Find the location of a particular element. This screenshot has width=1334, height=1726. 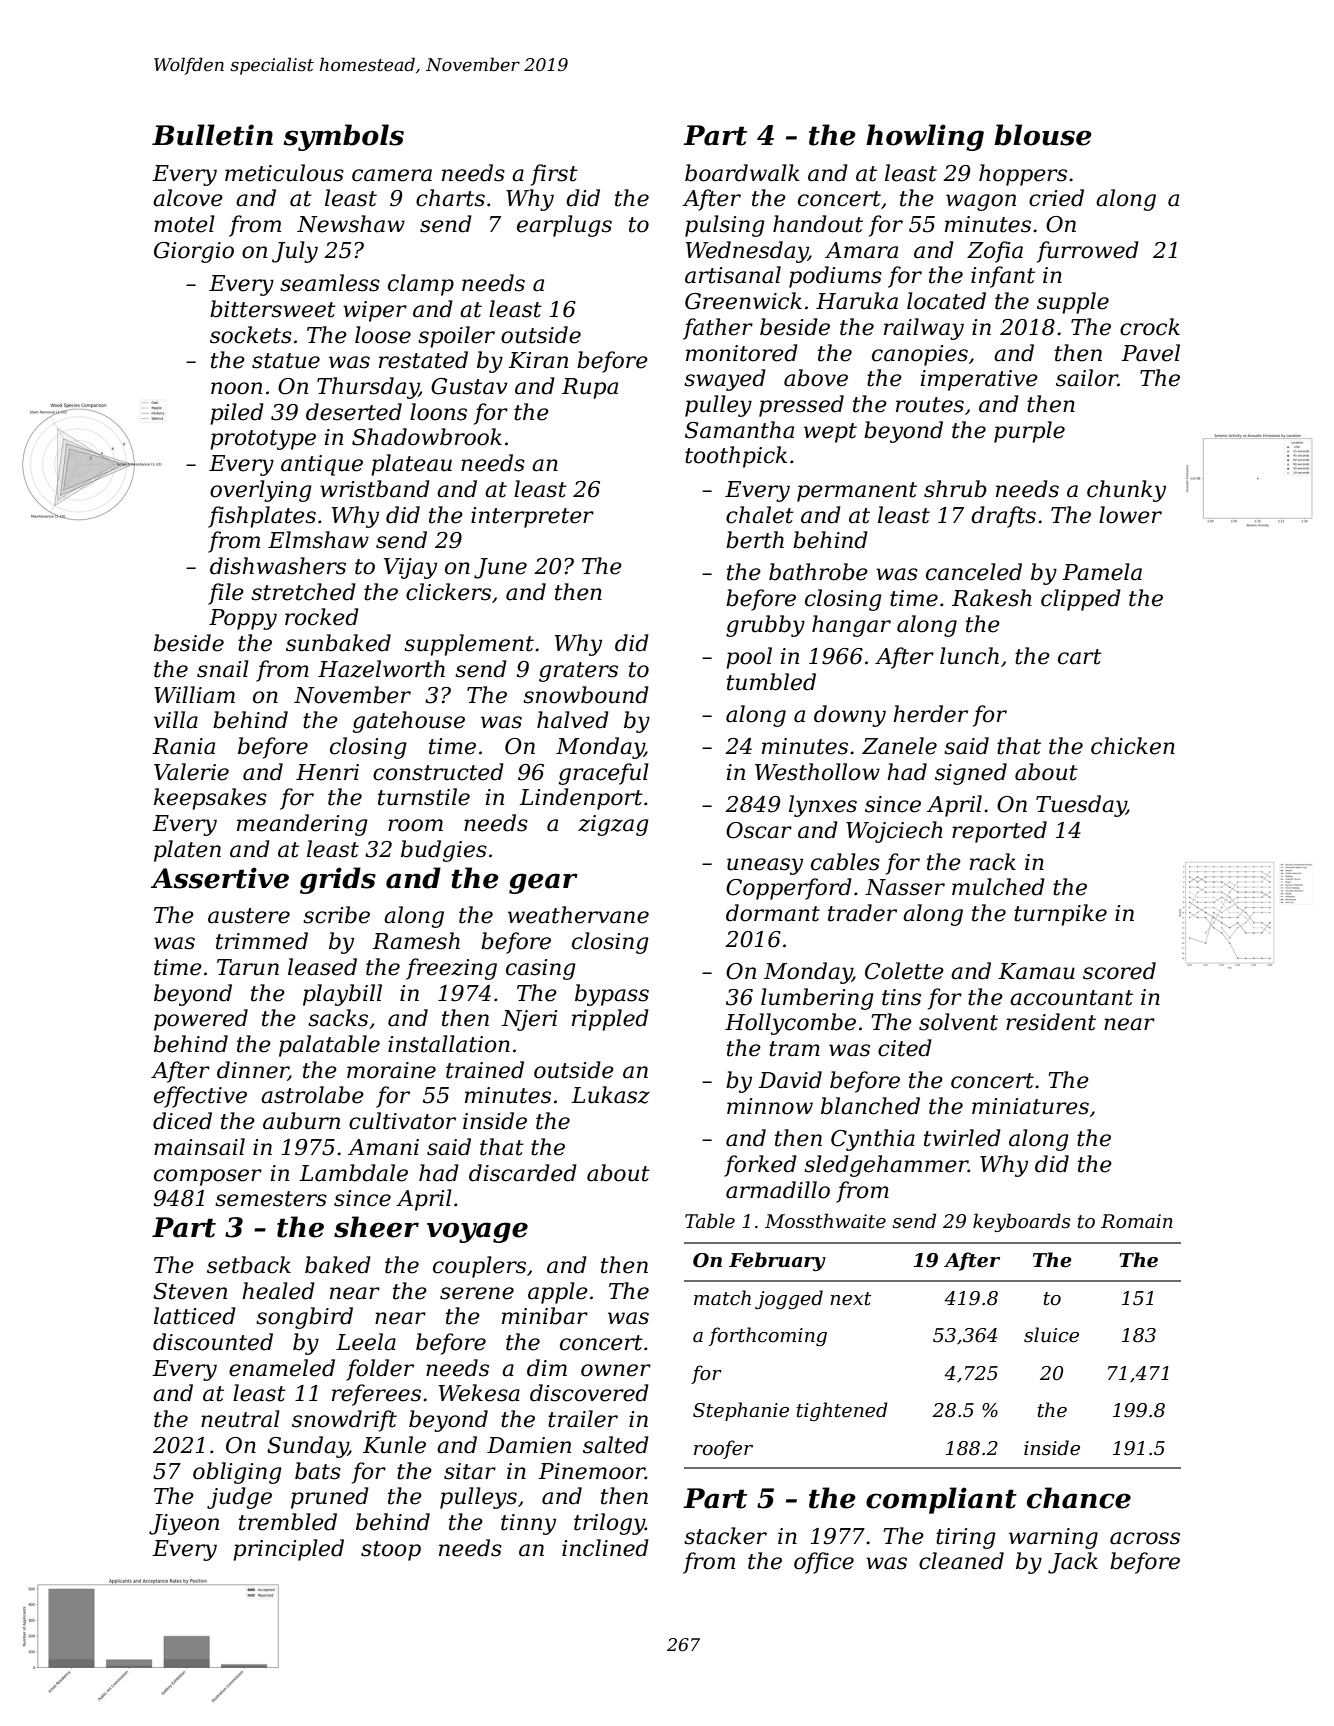

pruned is located at coordinates (330, 1498).
